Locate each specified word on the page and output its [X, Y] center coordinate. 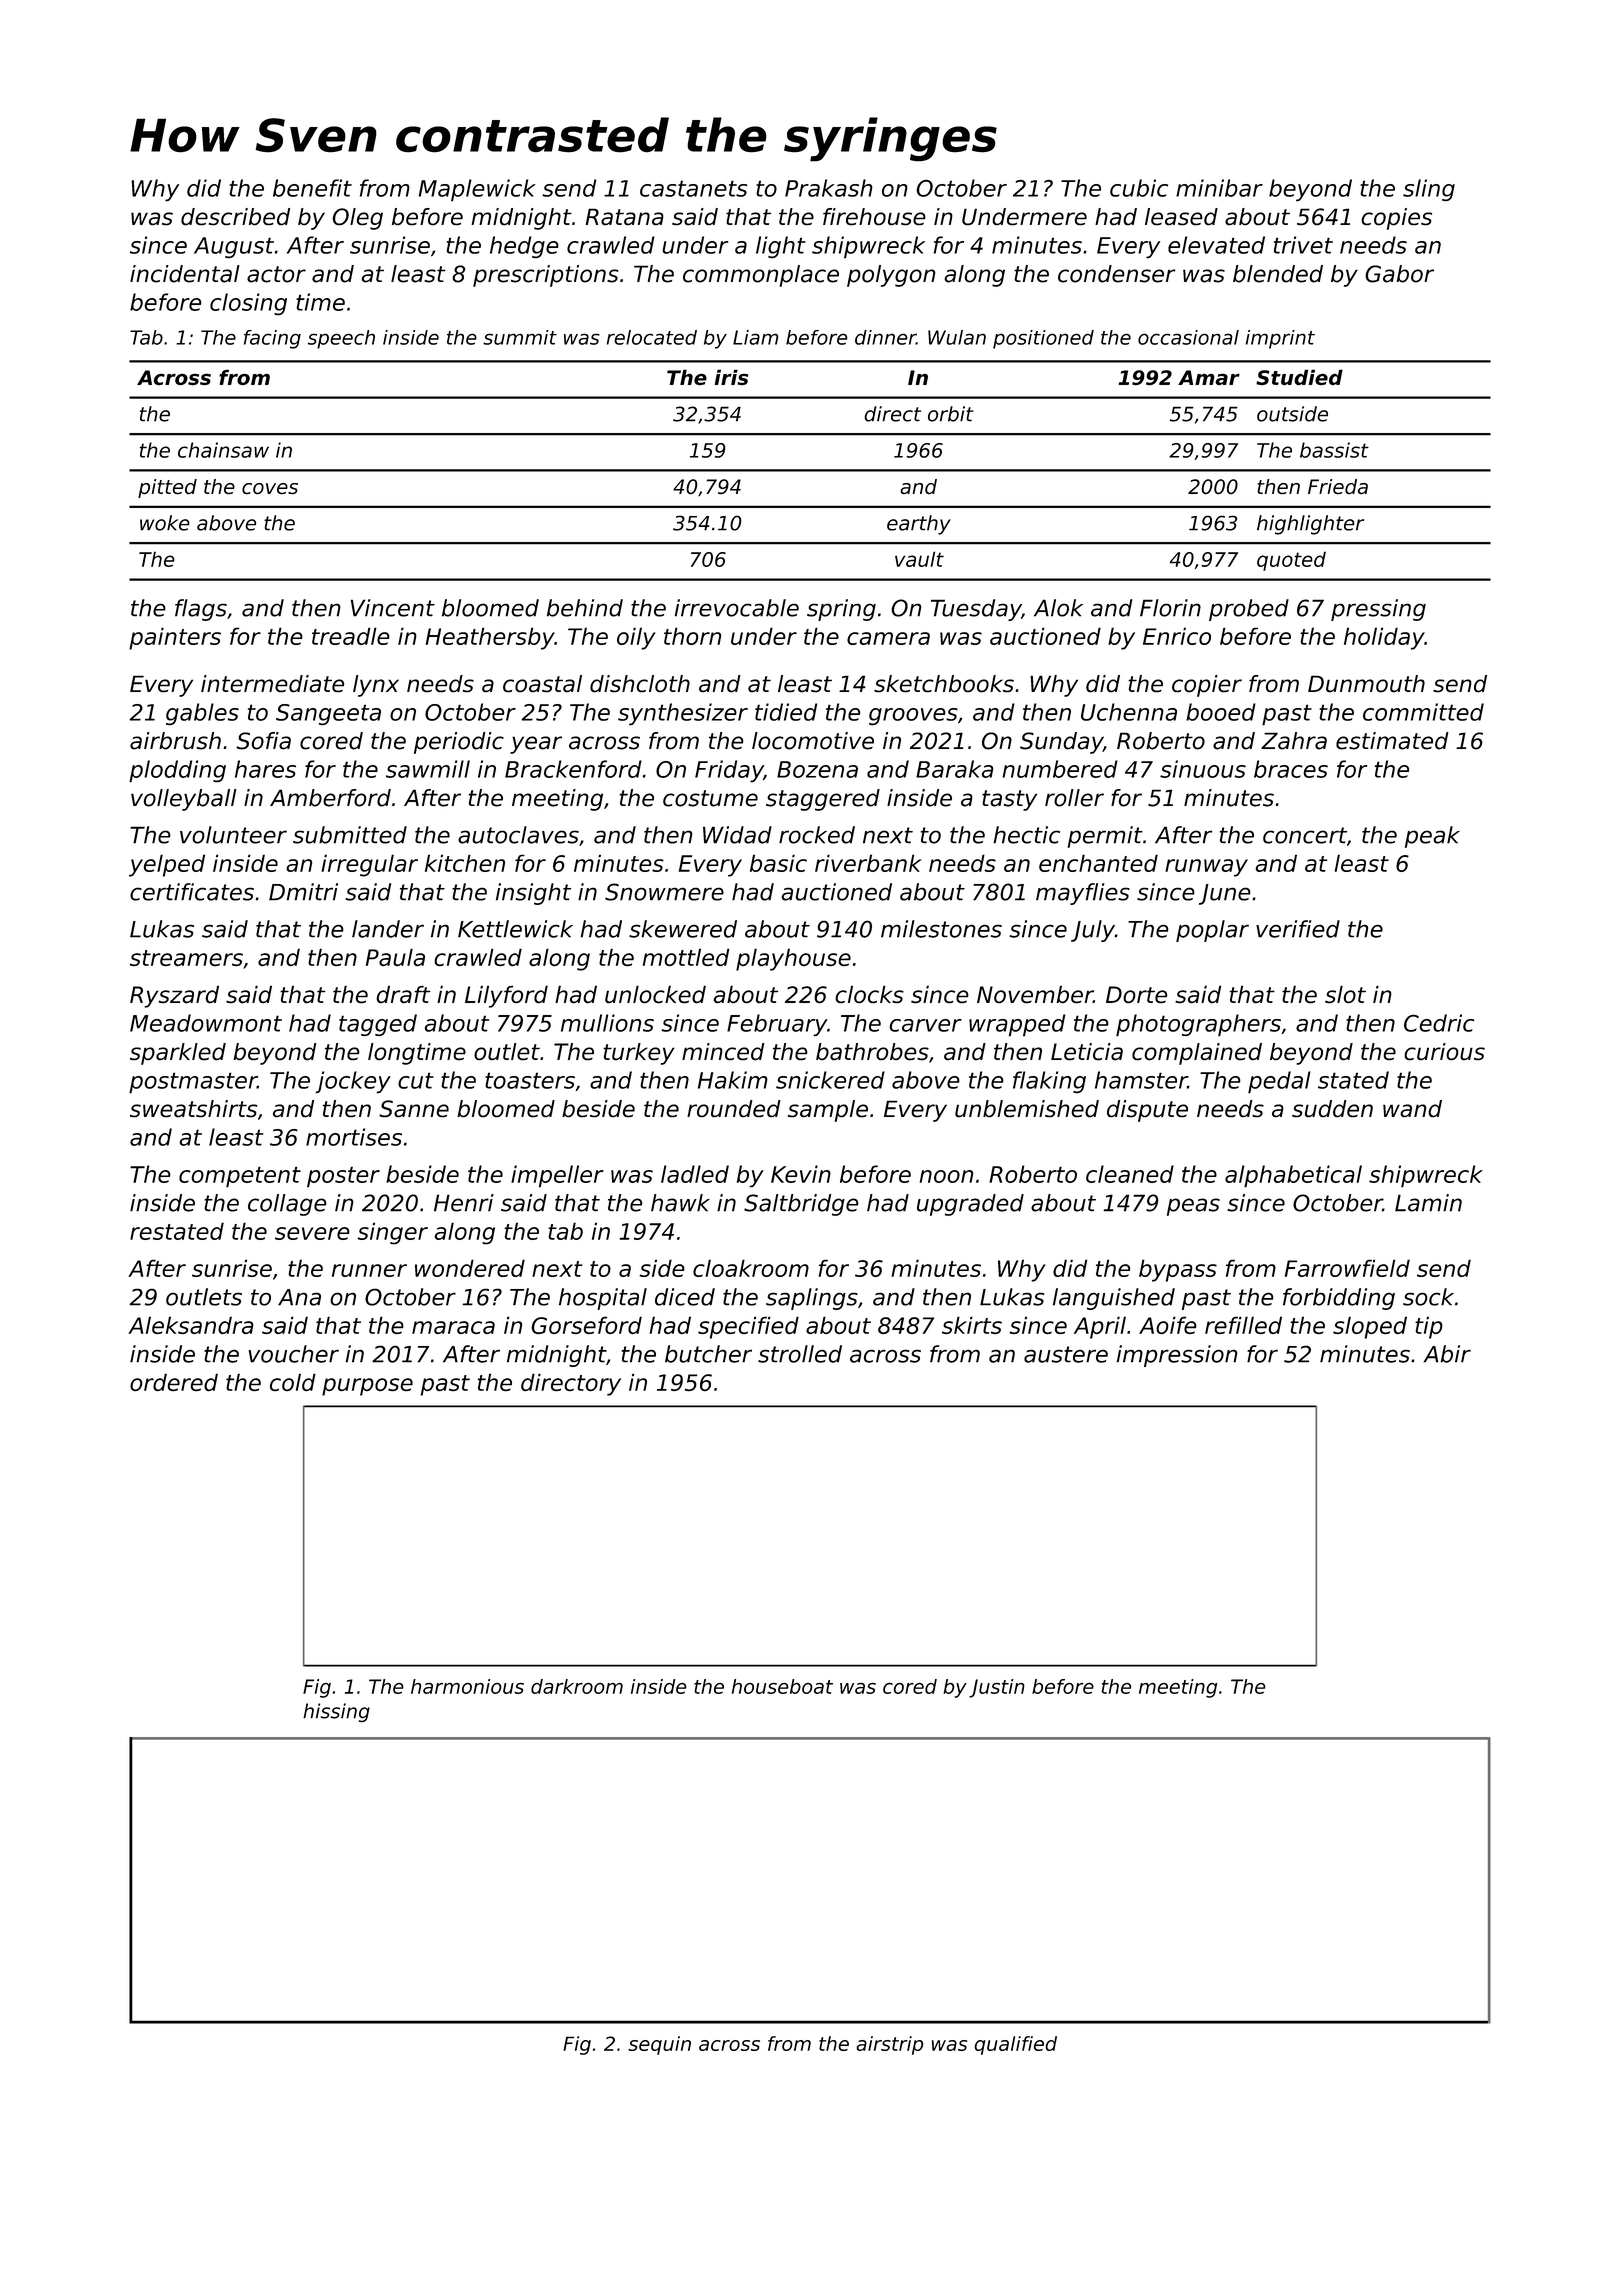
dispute [1147, 1111]
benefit [312, 188]
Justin [997, 1688]
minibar [1219, 188]
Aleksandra [191, 1325]
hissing [336, 1712]
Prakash [829, 188]
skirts [972, 1325]
